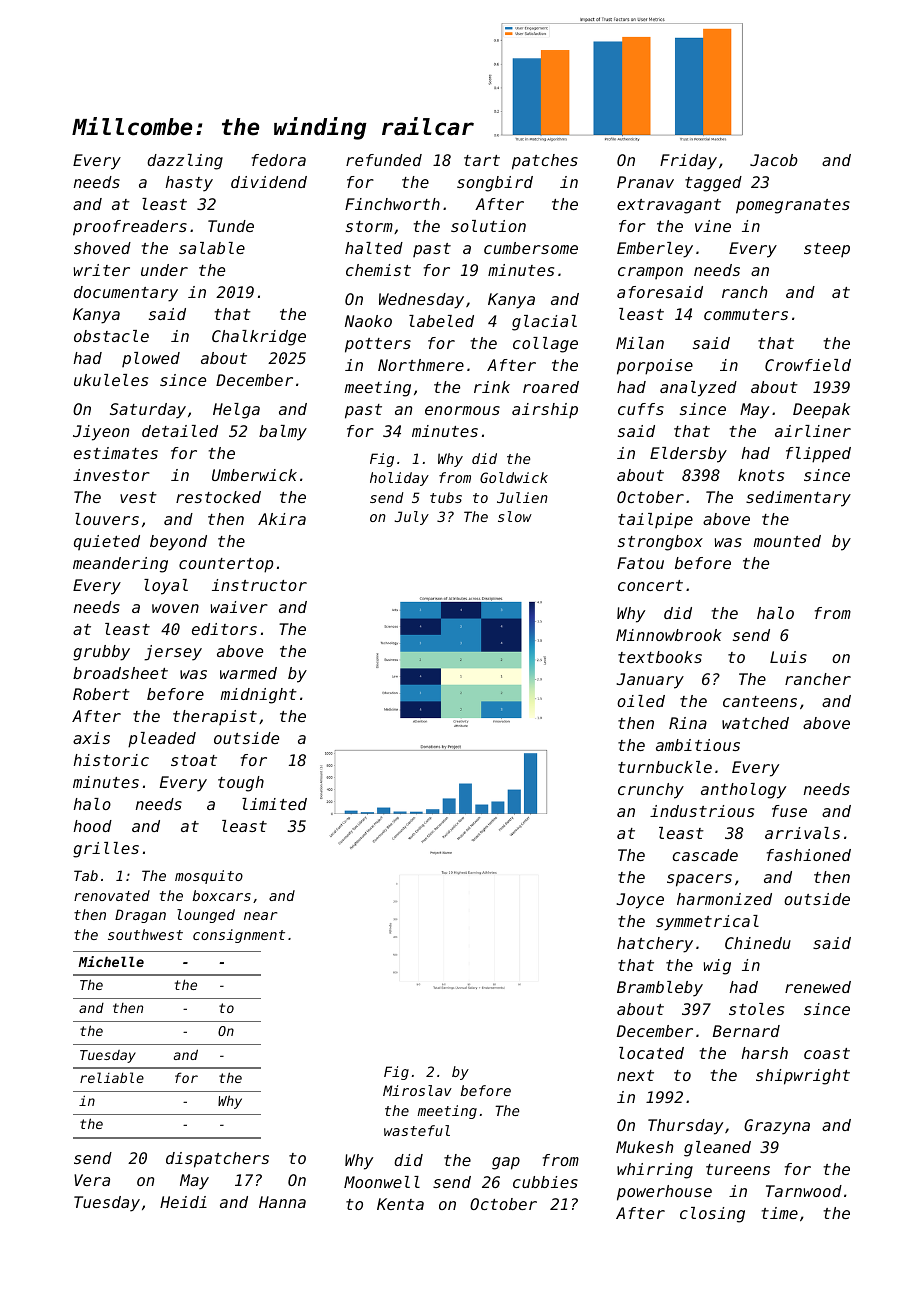 This screenshot has width=924, height=1308. What do you see at coordinates (259, 338) in the screenshot?
I see `Chalkridge` at bounding box center [259, 338].
